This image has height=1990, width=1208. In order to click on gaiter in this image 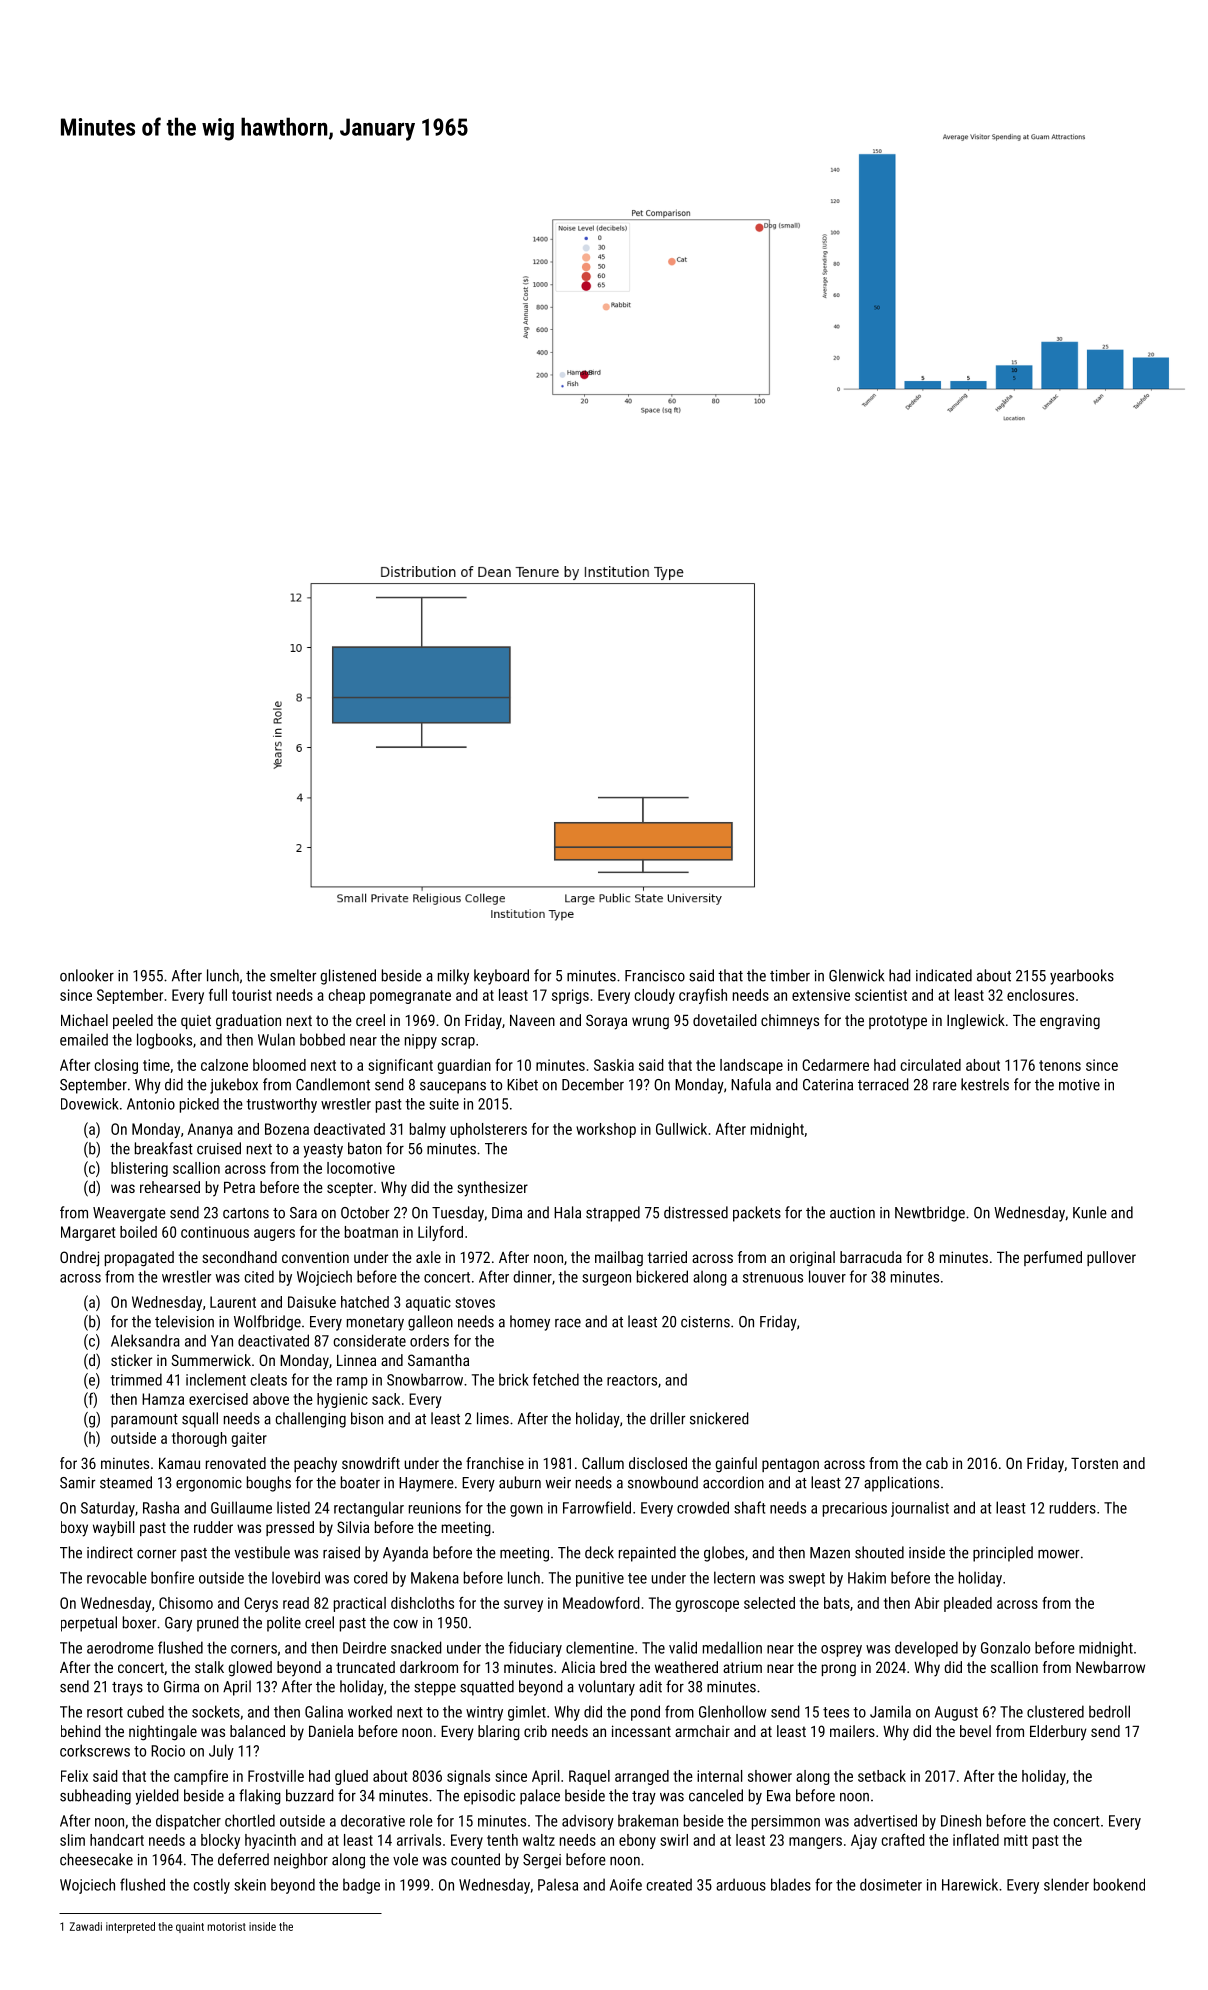, I will do `click(249, 1439)`.
